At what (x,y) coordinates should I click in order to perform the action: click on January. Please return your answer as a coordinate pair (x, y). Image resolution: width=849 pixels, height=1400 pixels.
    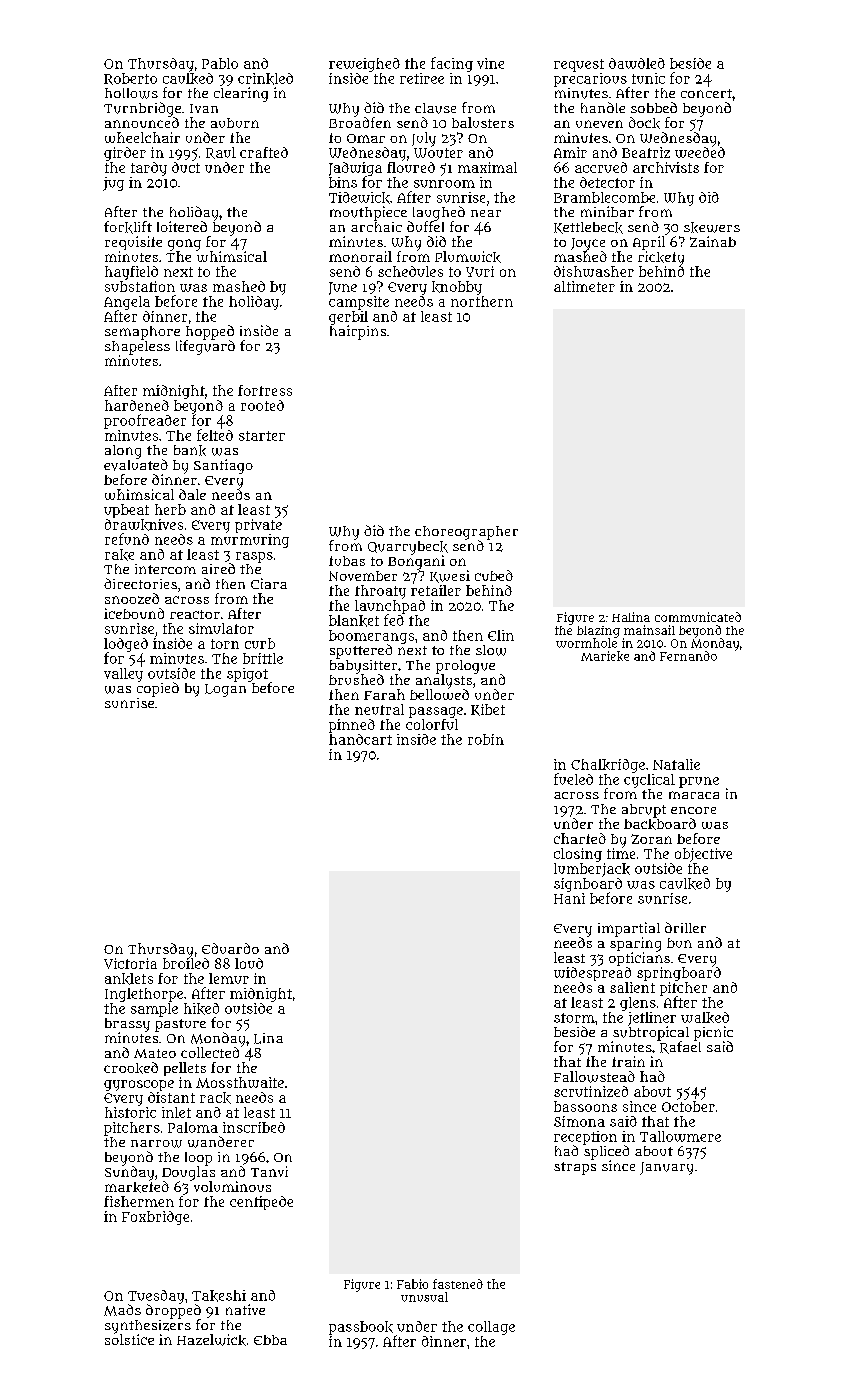
    Looking at the image, I should click on (666, 1168).
